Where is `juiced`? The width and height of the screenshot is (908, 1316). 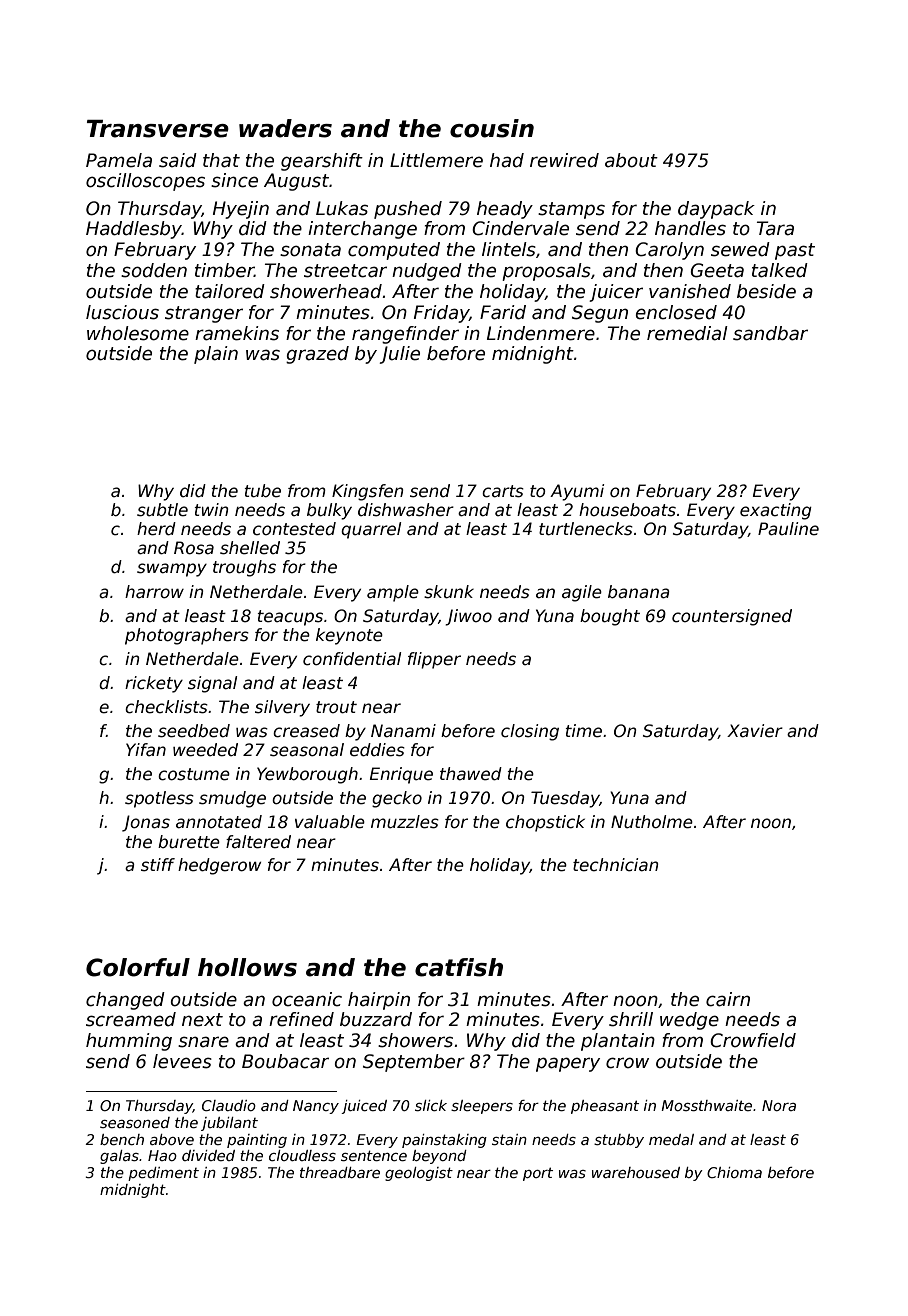
juiced is located at coordinates (364, 1107).
